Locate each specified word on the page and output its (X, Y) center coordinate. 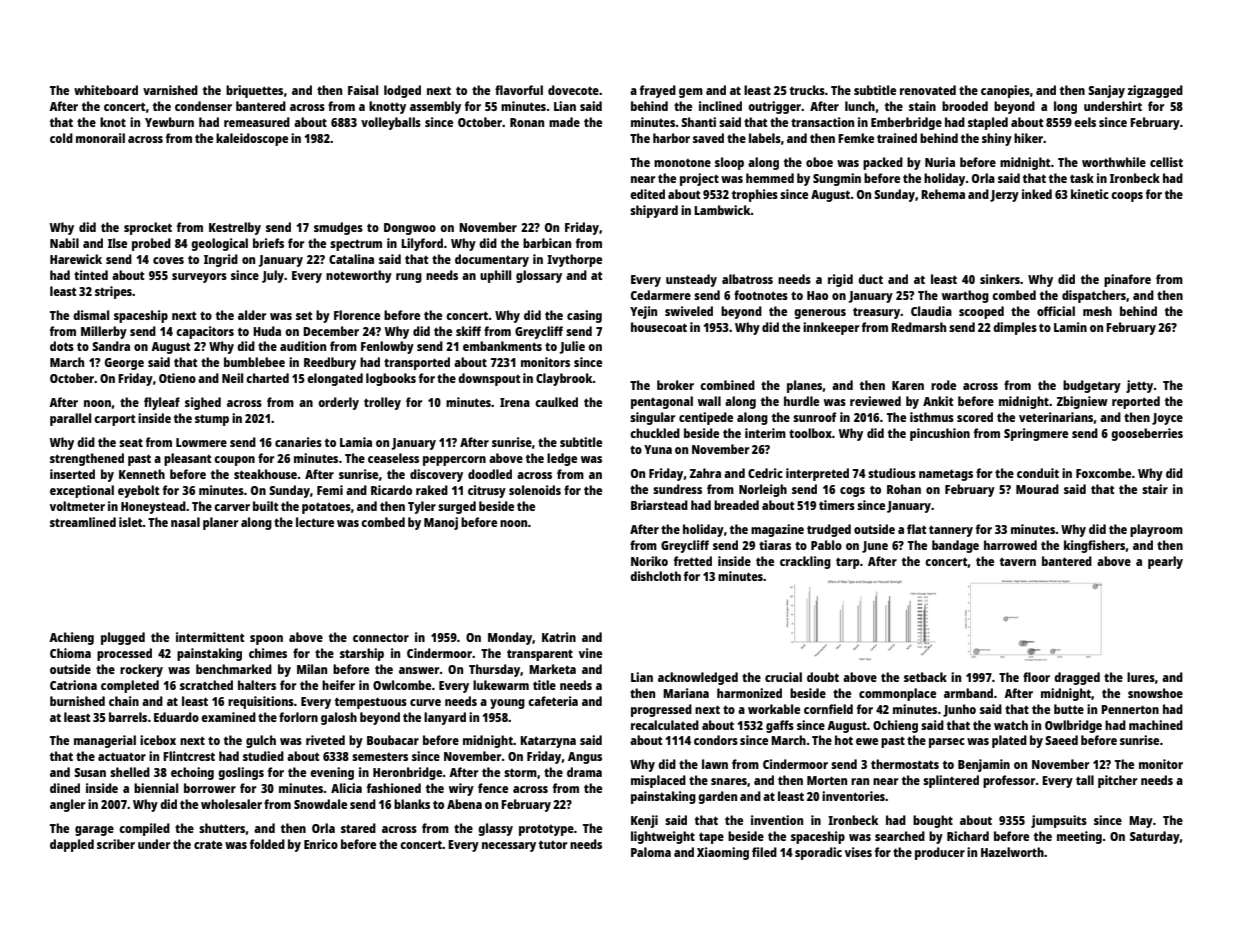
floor (1036, 677)
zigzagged (1155, 91)
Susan (90, 772)
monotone (682, 163)
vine (590, 653)
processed (124, 654)
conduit (1038, 473)
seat (131, 442)
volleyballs (391, 123)
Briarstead (659, 505)
